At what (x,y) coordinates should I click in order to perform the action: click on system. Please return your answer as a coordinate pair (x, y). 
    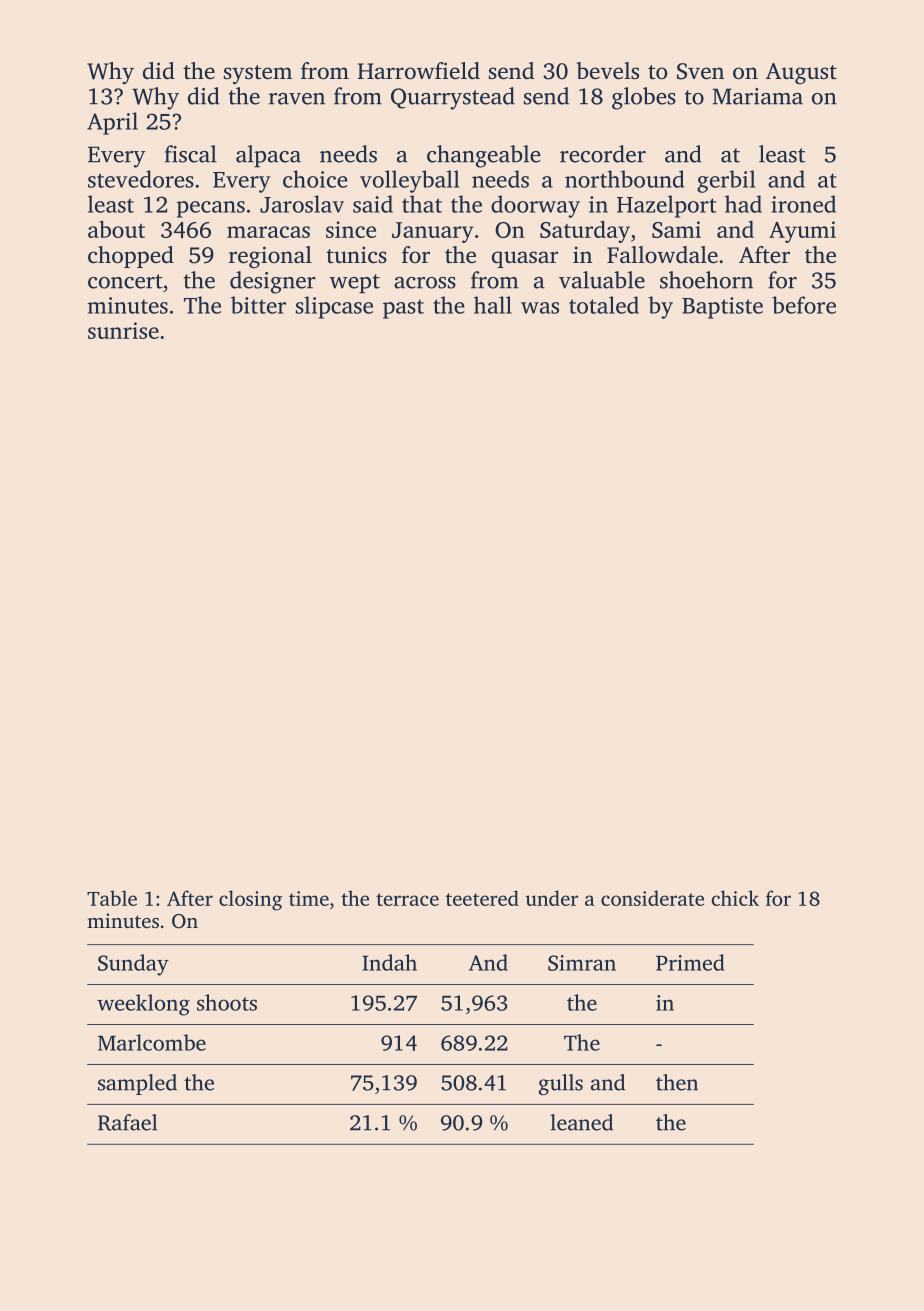
    Looking at the image, I should click on (258, 75).
